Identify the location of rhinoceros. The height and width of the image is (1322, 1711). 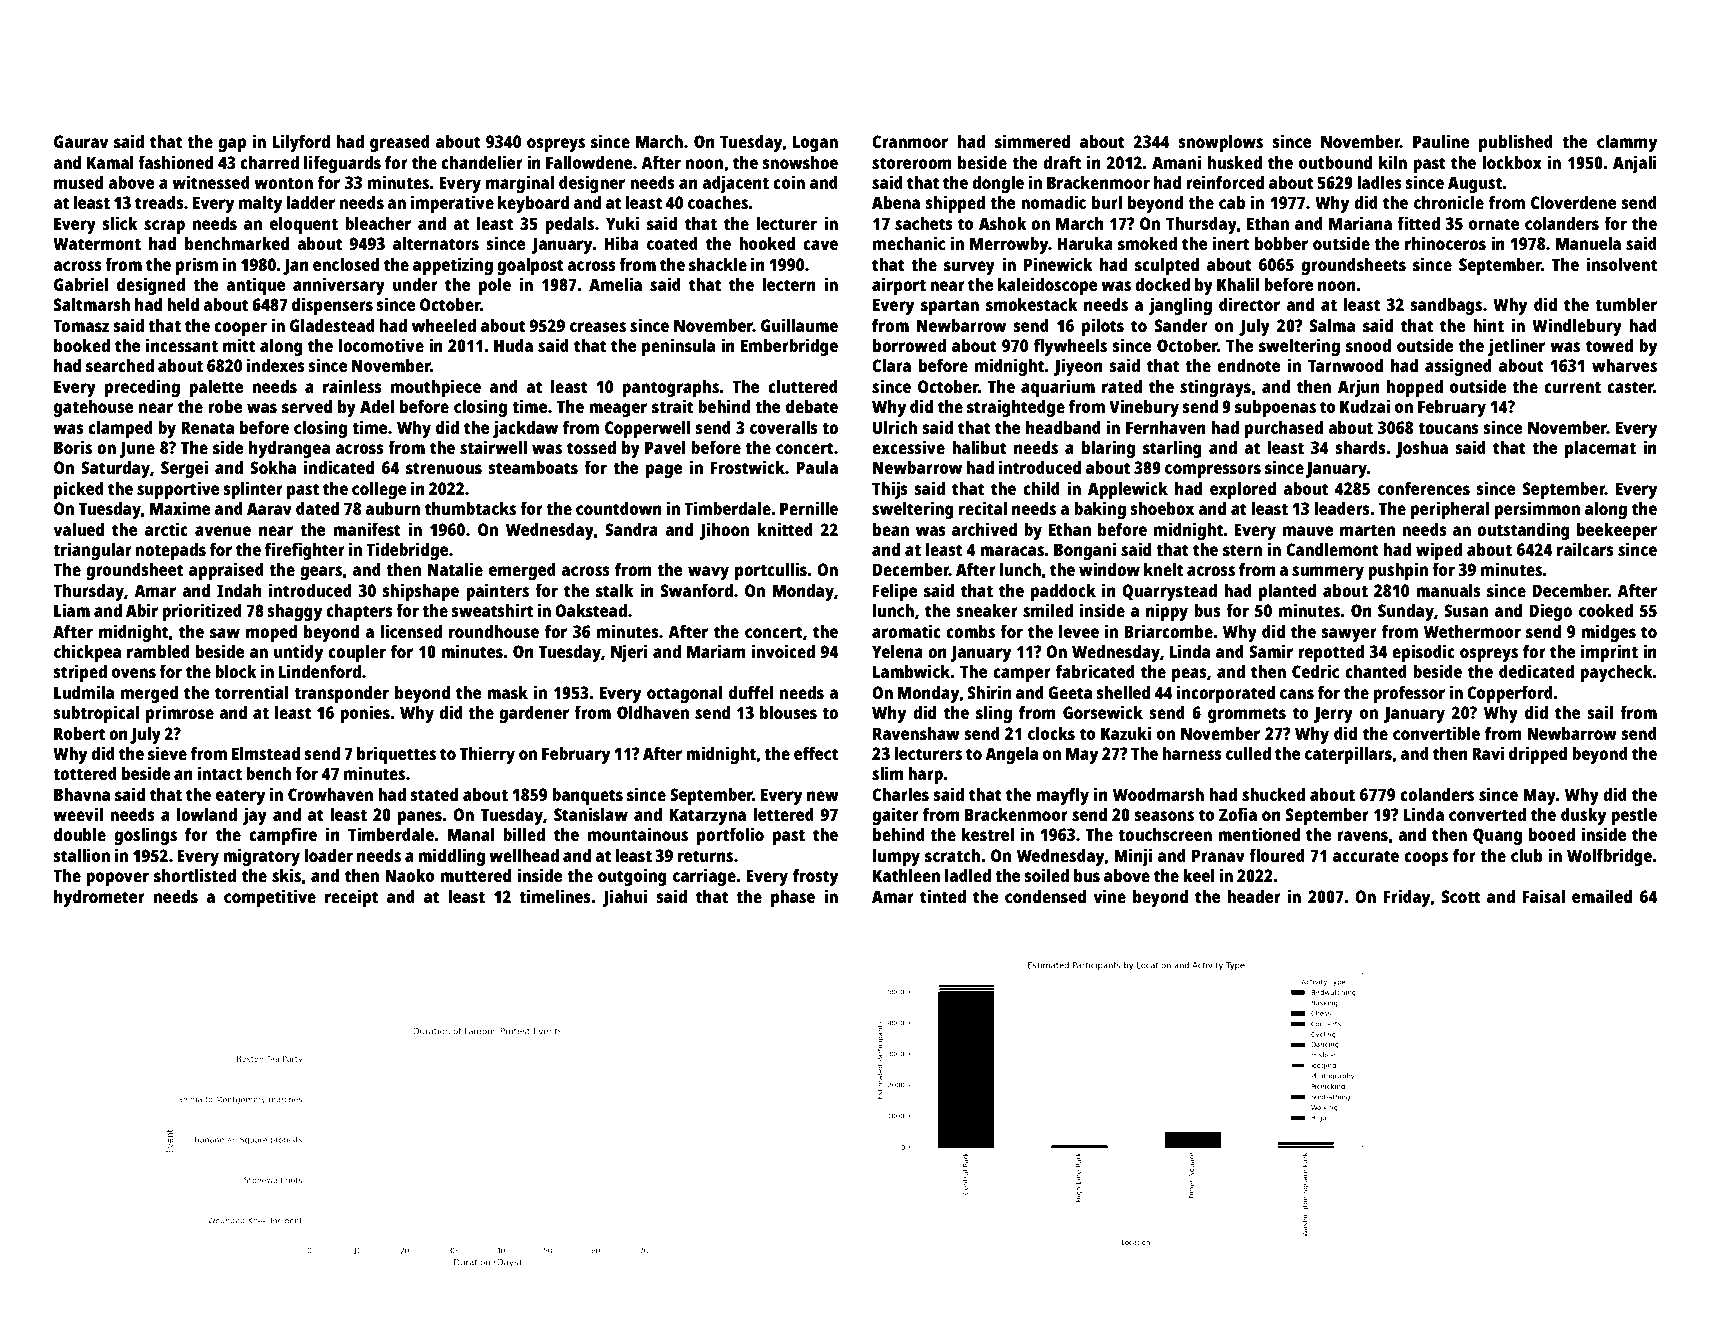
(1445, 243).
